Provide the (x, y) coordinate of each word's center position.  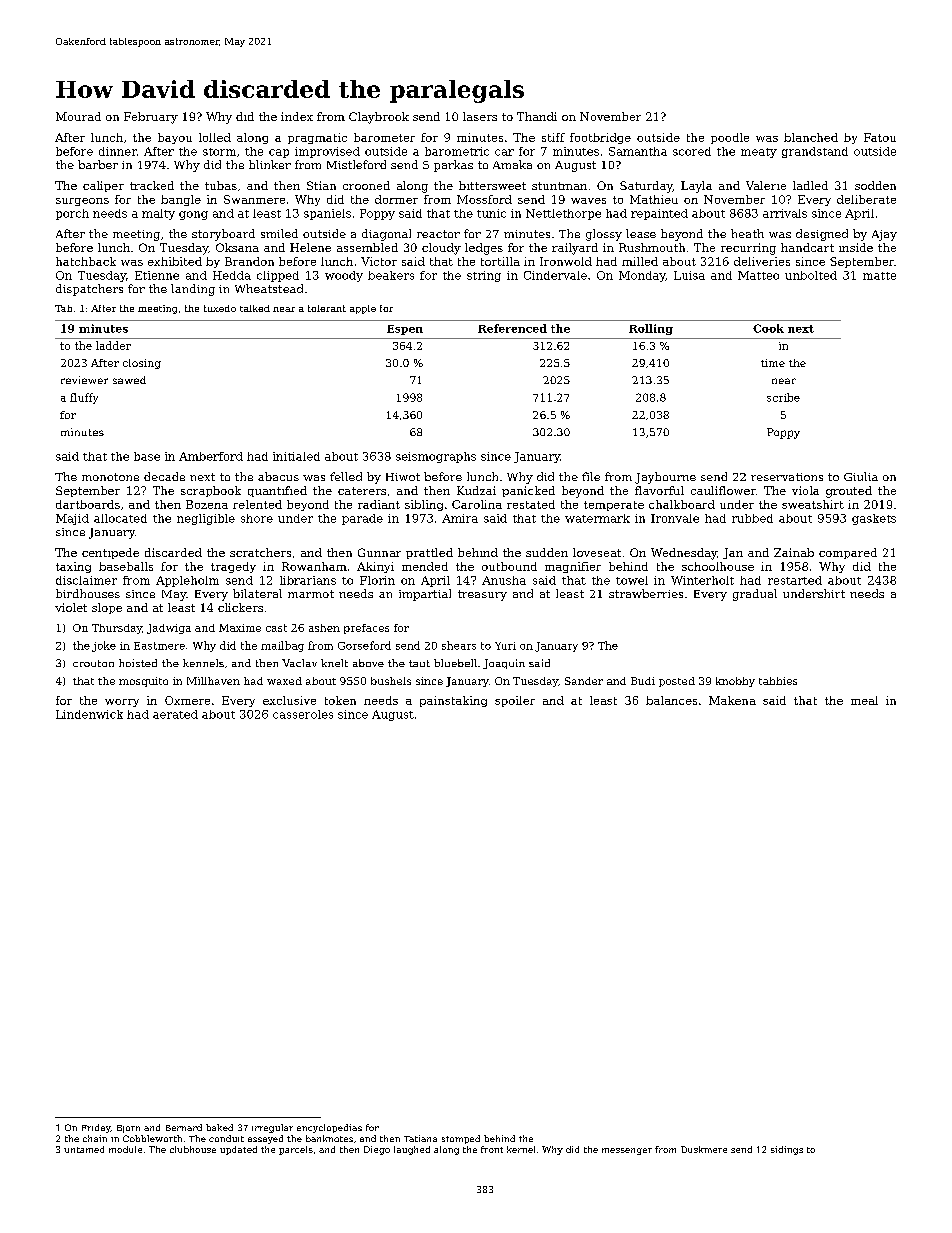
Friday (96, 1128)
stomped (461, 1139)
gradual (755, 595)
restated (531, 504)
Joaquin (504, 664)
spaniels (327, 214)
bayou (175, 138)
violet (71, 607)
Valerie (766, 185)
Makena (732, 700)
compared (848, 553)
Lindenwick (89, 714)
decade (164, 476)
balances (671, 700)
